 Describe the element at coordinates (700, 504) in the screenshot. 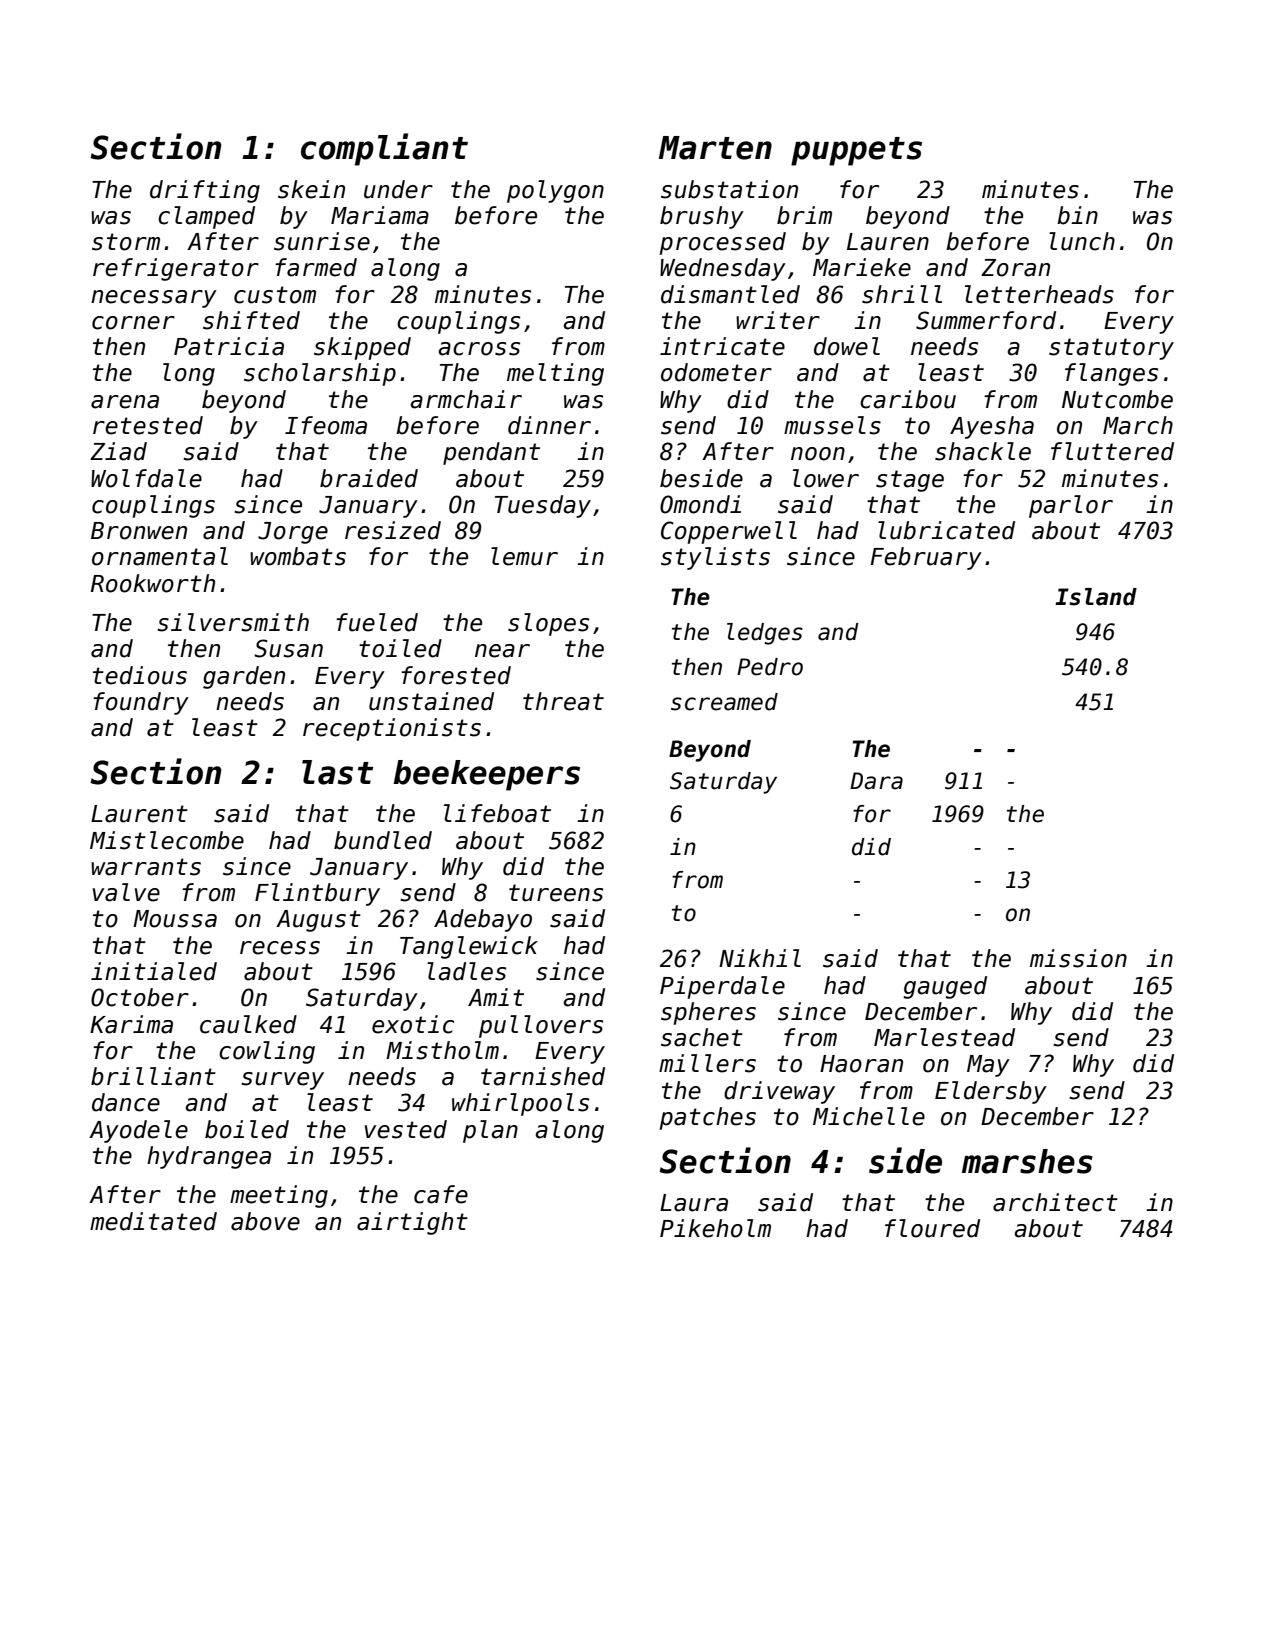

I see `Omondi` at that location.
